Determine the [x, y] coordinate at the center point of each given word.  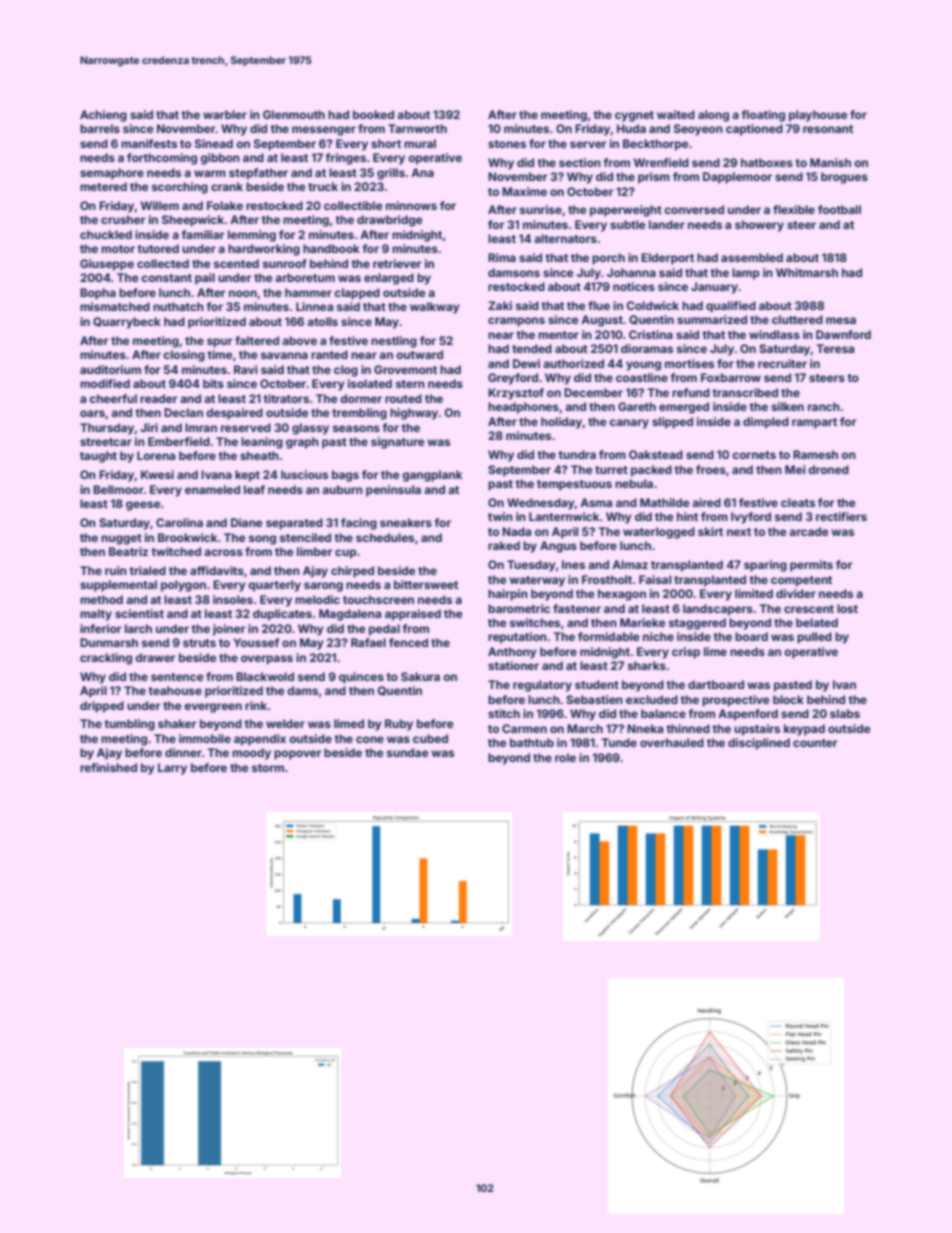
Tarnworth [417, 128]
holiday [562, 423]
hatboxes [767, 162]
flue [599, 305]
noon [243, 293]
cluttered [797, 319]
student [597, 684]
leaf [254, 489]
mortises [689, 363]
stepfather [258, 174]
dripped [102, 707]
